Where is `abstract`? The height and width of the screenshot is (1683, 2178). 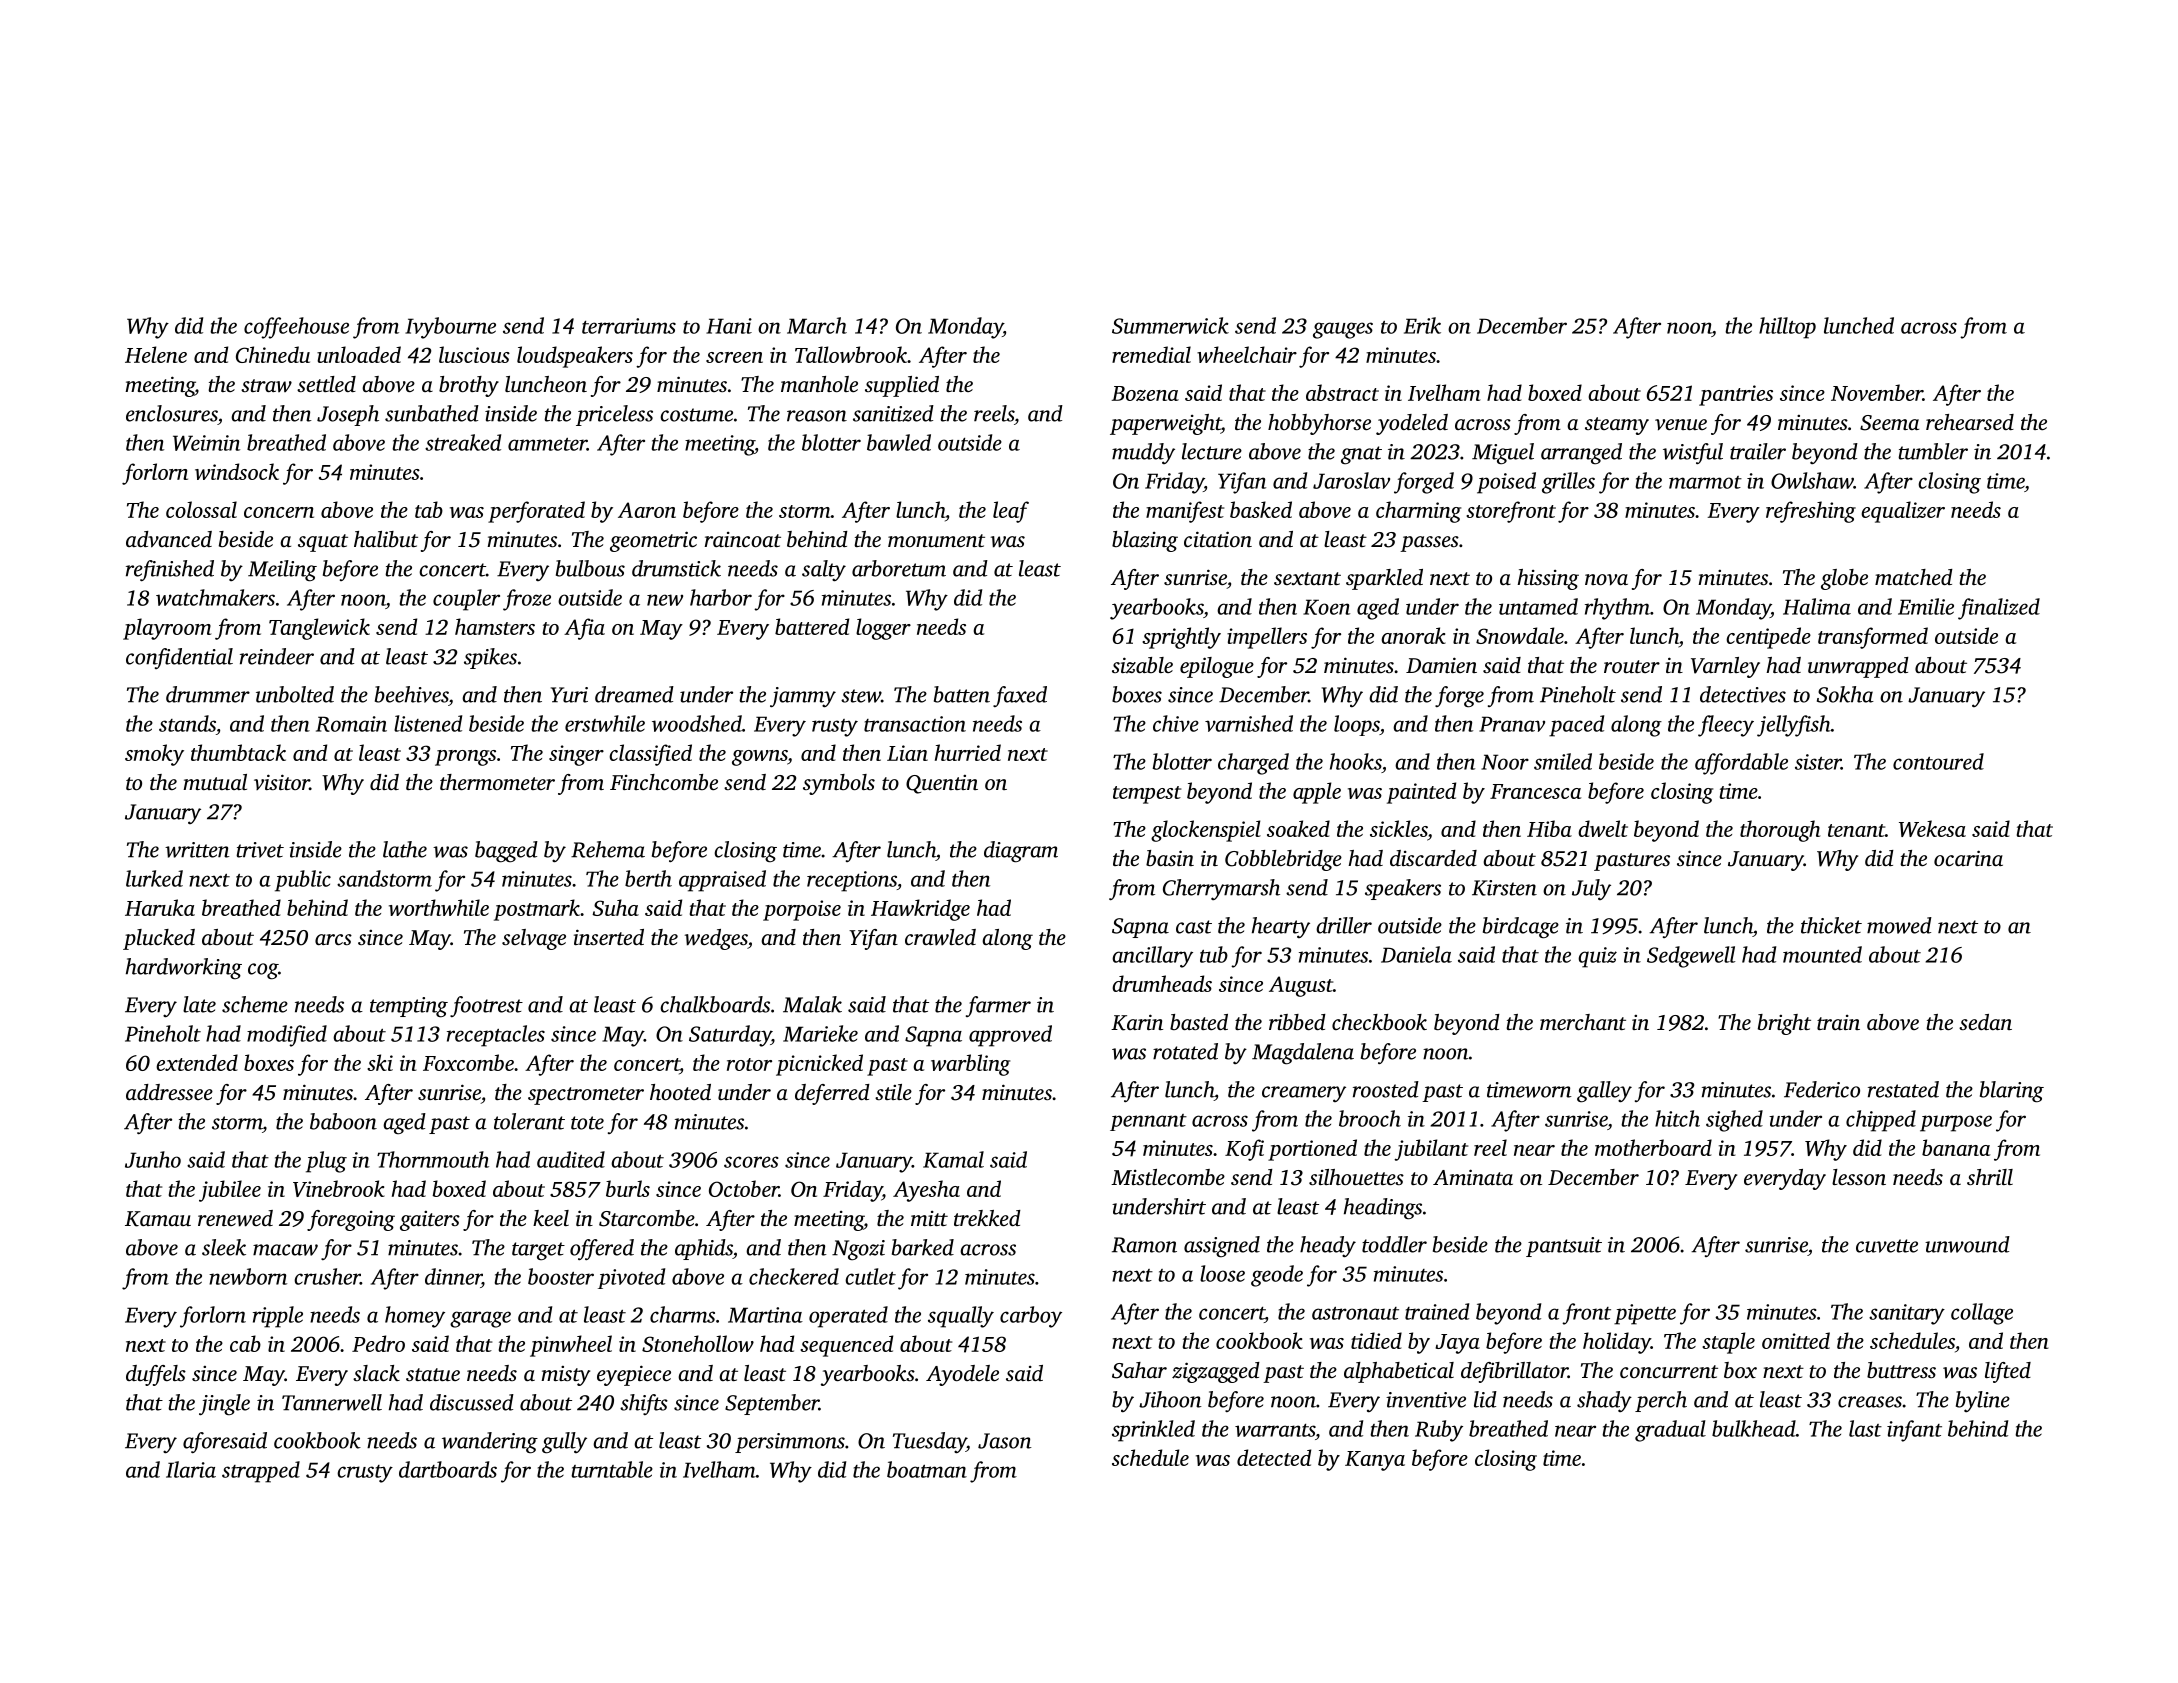 abstract is located at coordinates (1342, 392).
